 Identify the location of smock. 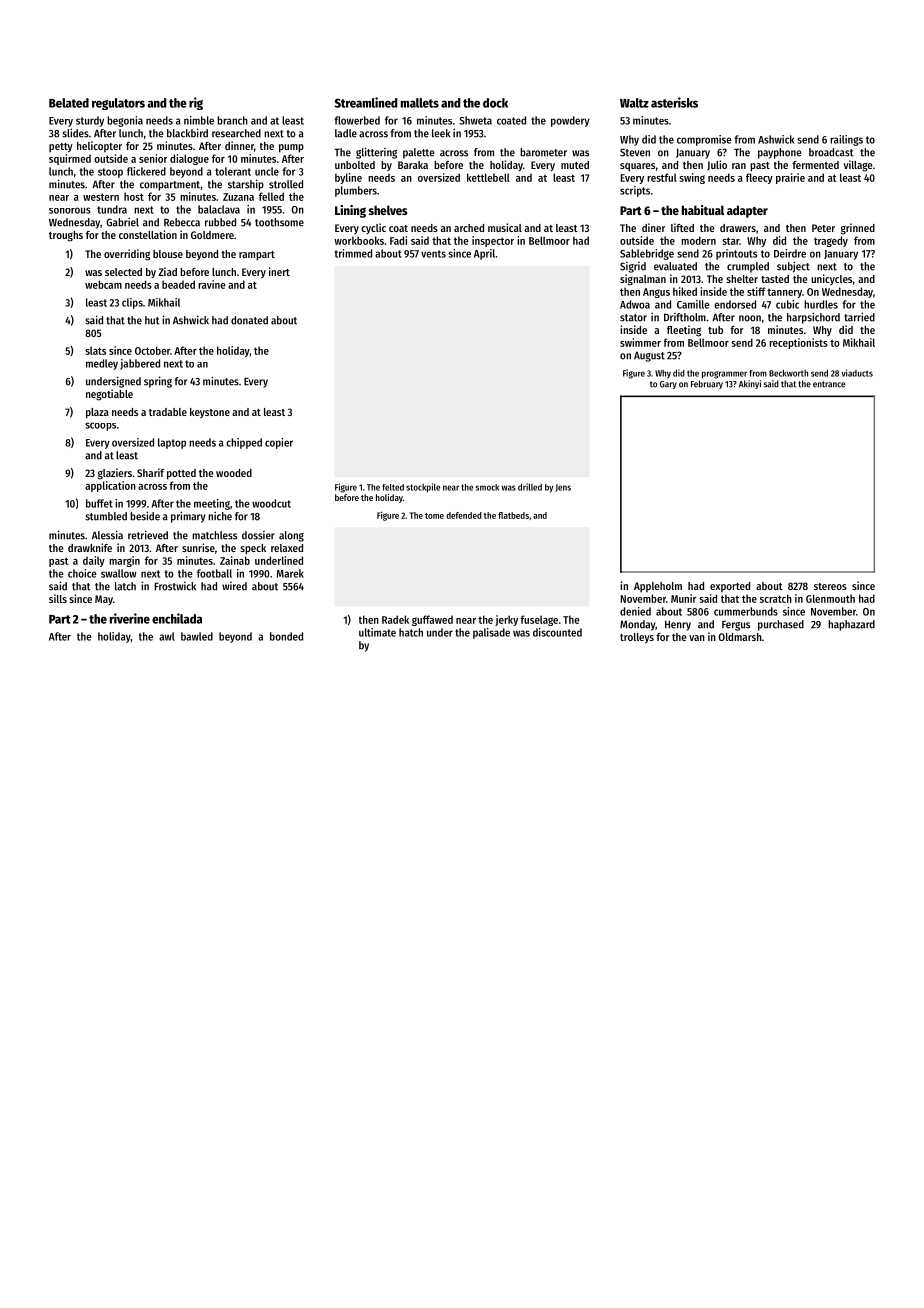
(487, 487).
